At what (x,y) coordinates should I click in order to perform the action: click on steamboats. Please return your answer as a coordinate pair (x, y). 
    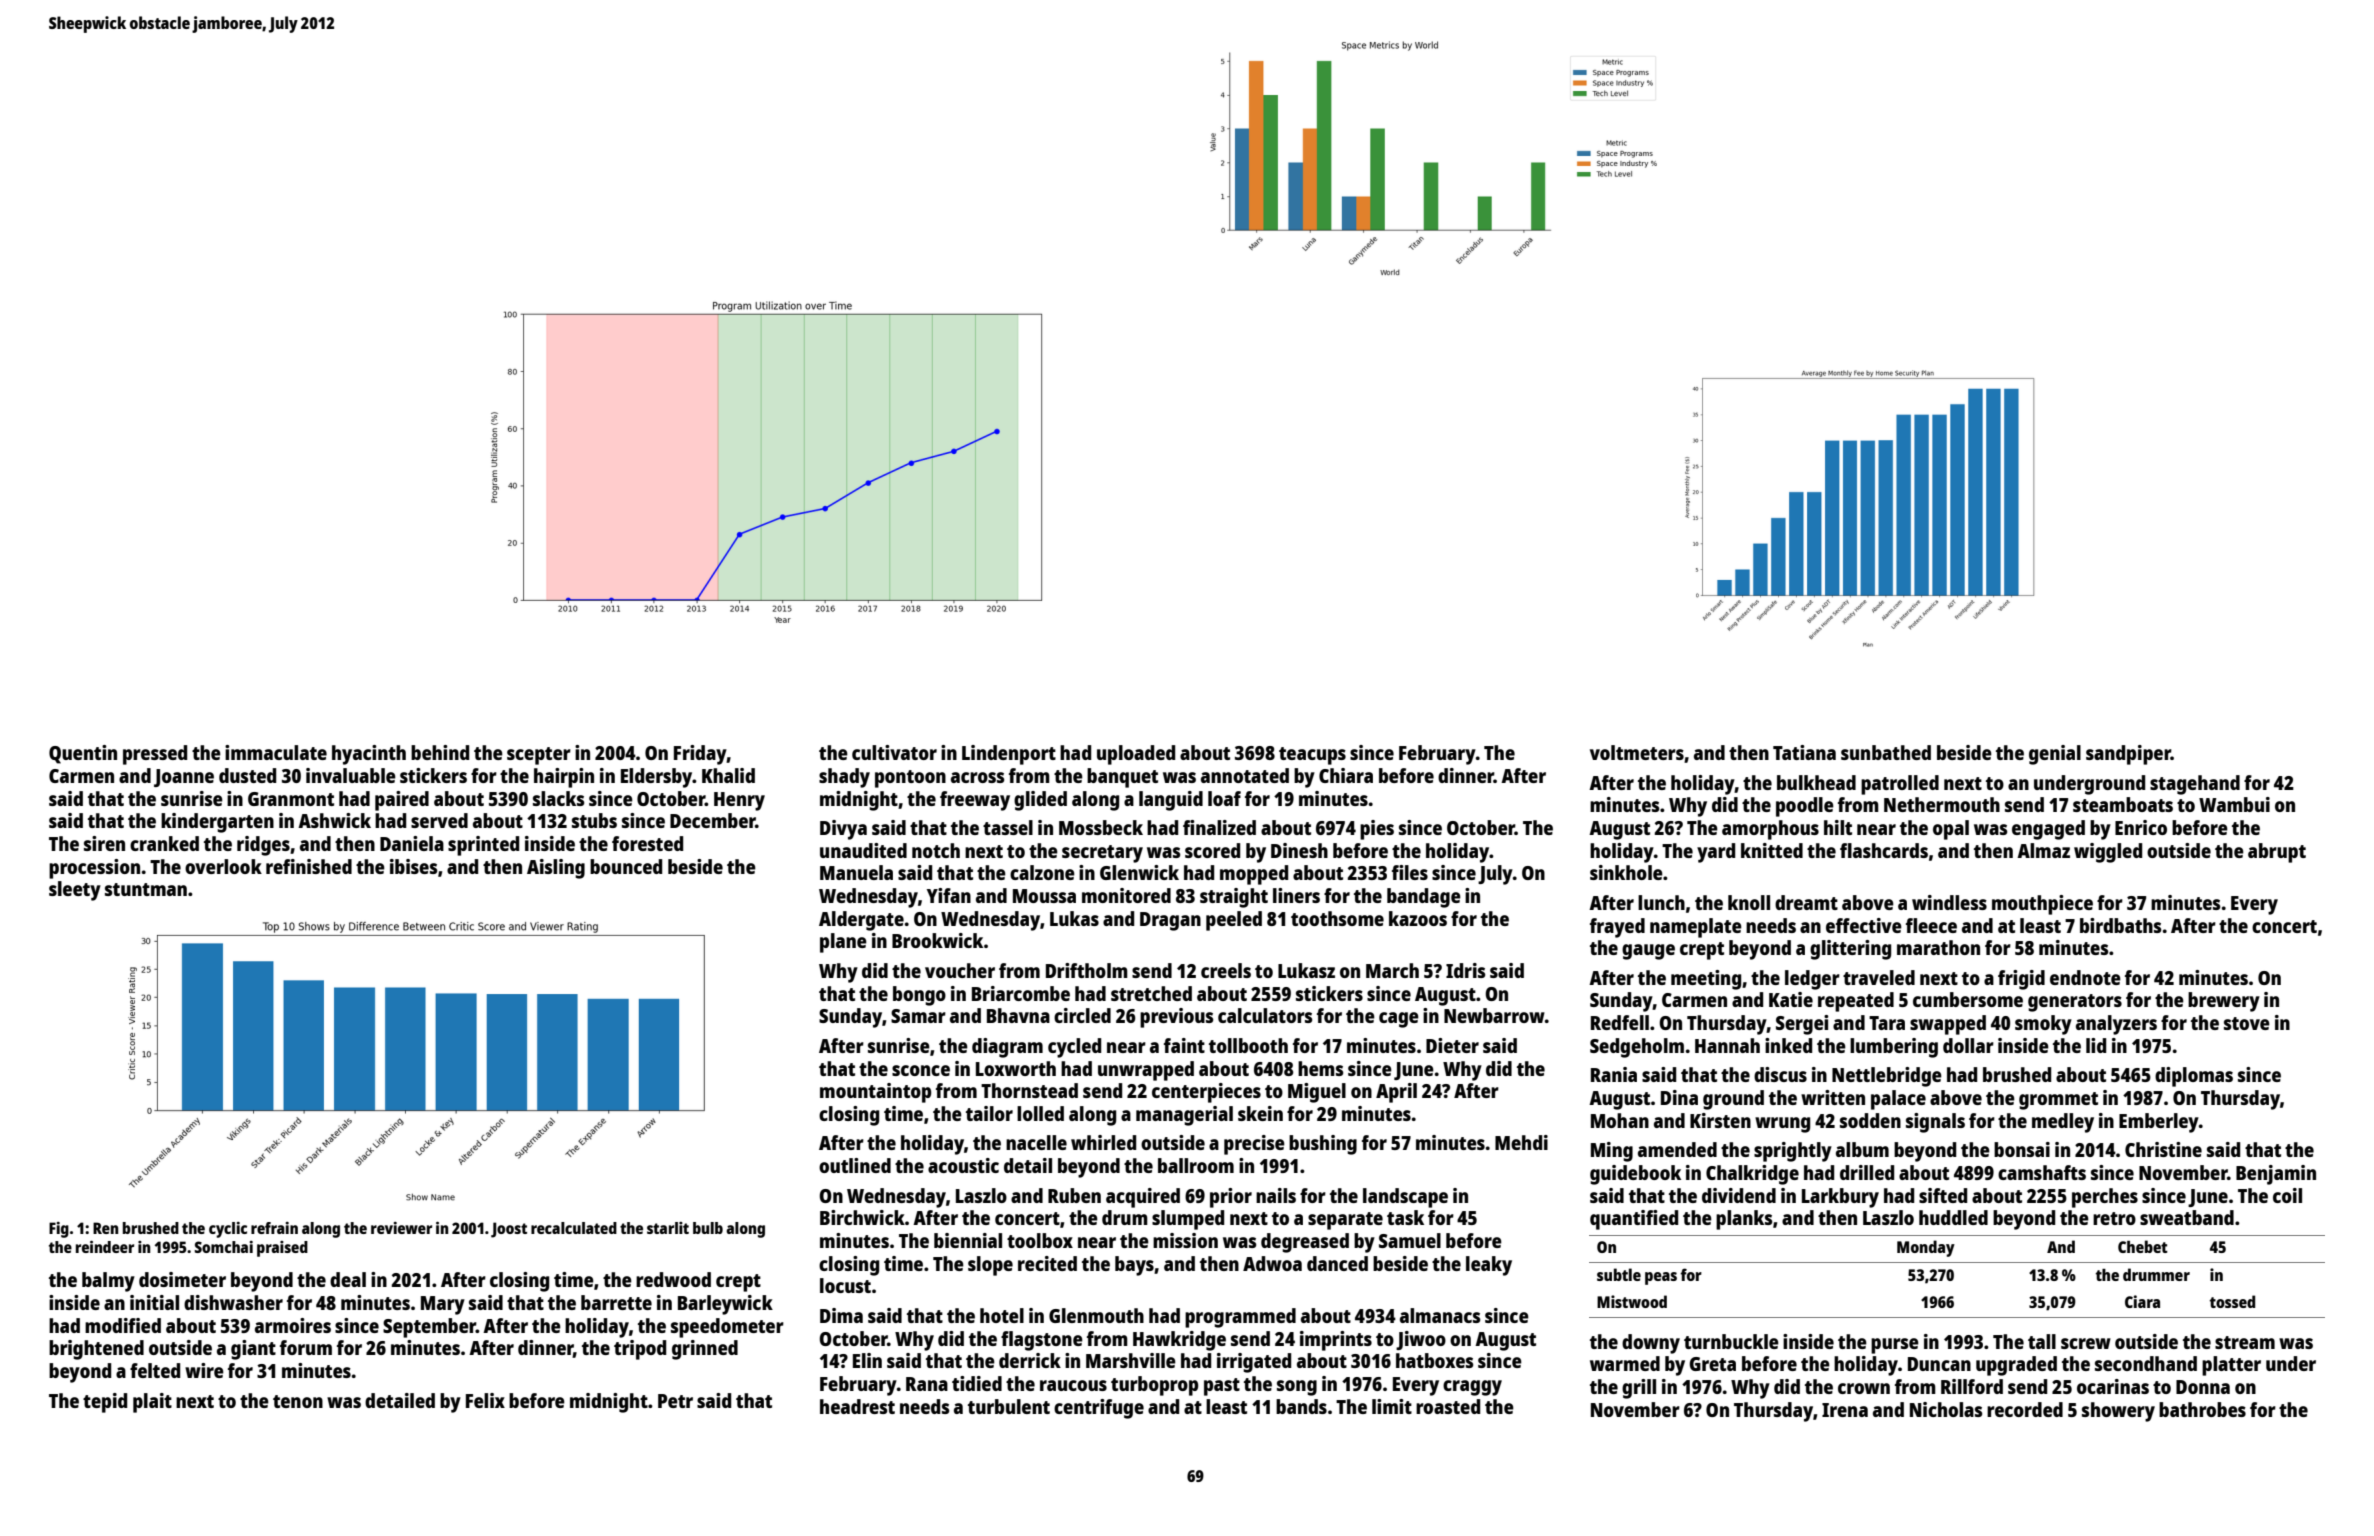
    Looking at the image, I should click on (2123, 804).
